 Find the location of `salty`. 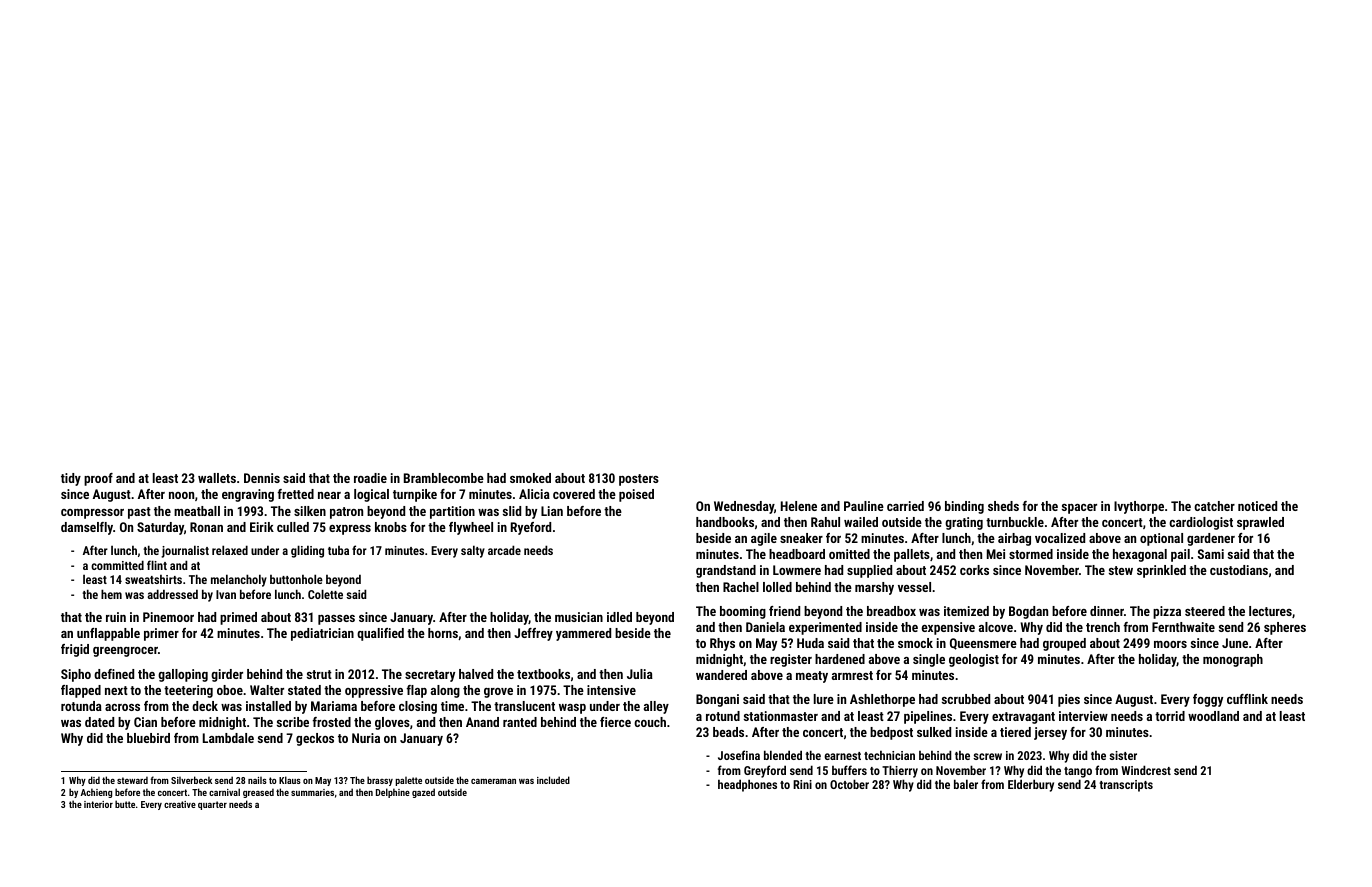

salty is located at coordinates (473, 551).
